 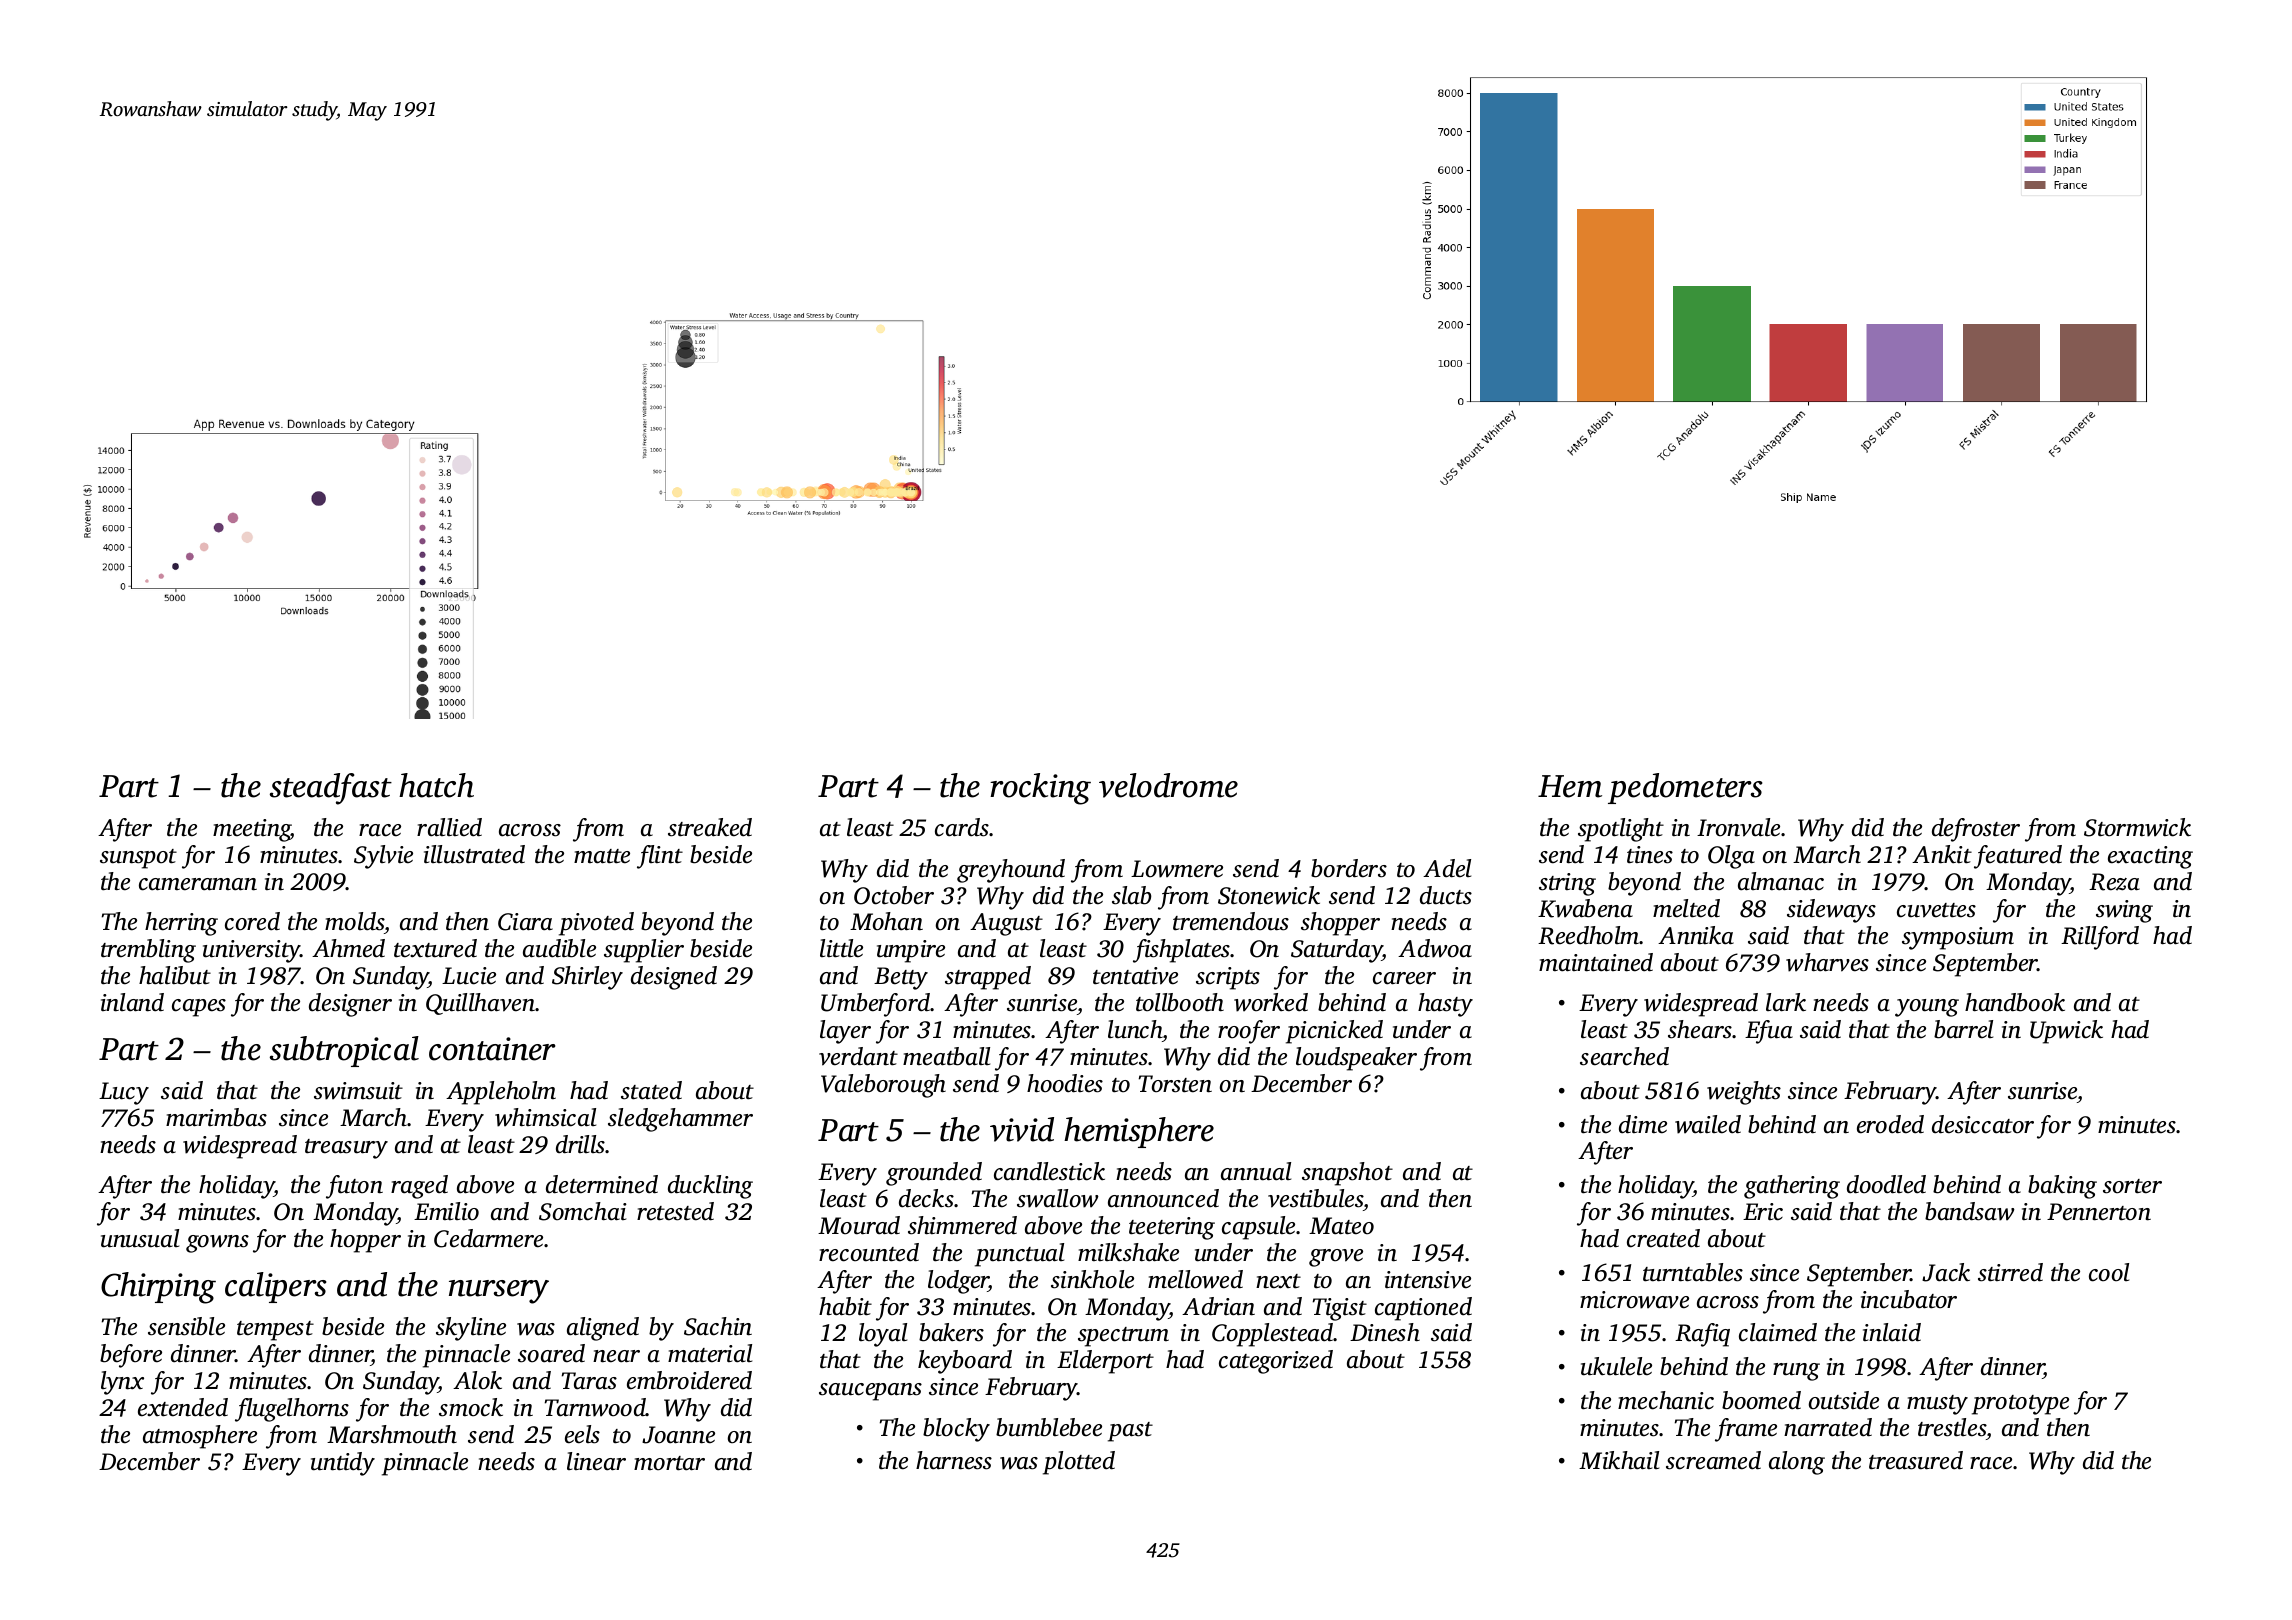 What do you see at coordinates (348, 948) in the image?
I see `Ahmed` at bounding box center [348, 948].
